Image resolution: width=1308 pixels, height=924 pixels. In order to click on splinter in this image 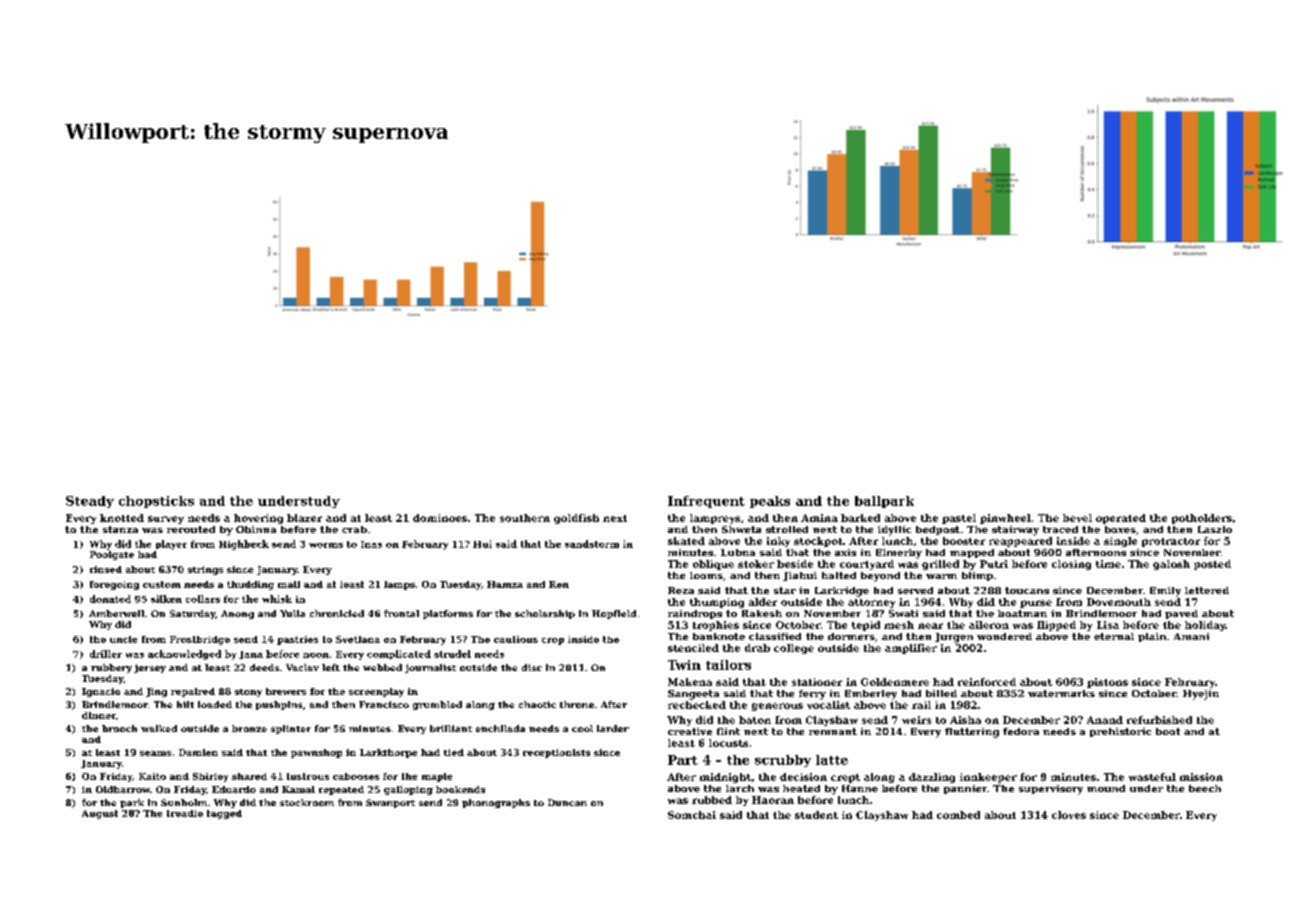, I will do `click(291, 729)`.
